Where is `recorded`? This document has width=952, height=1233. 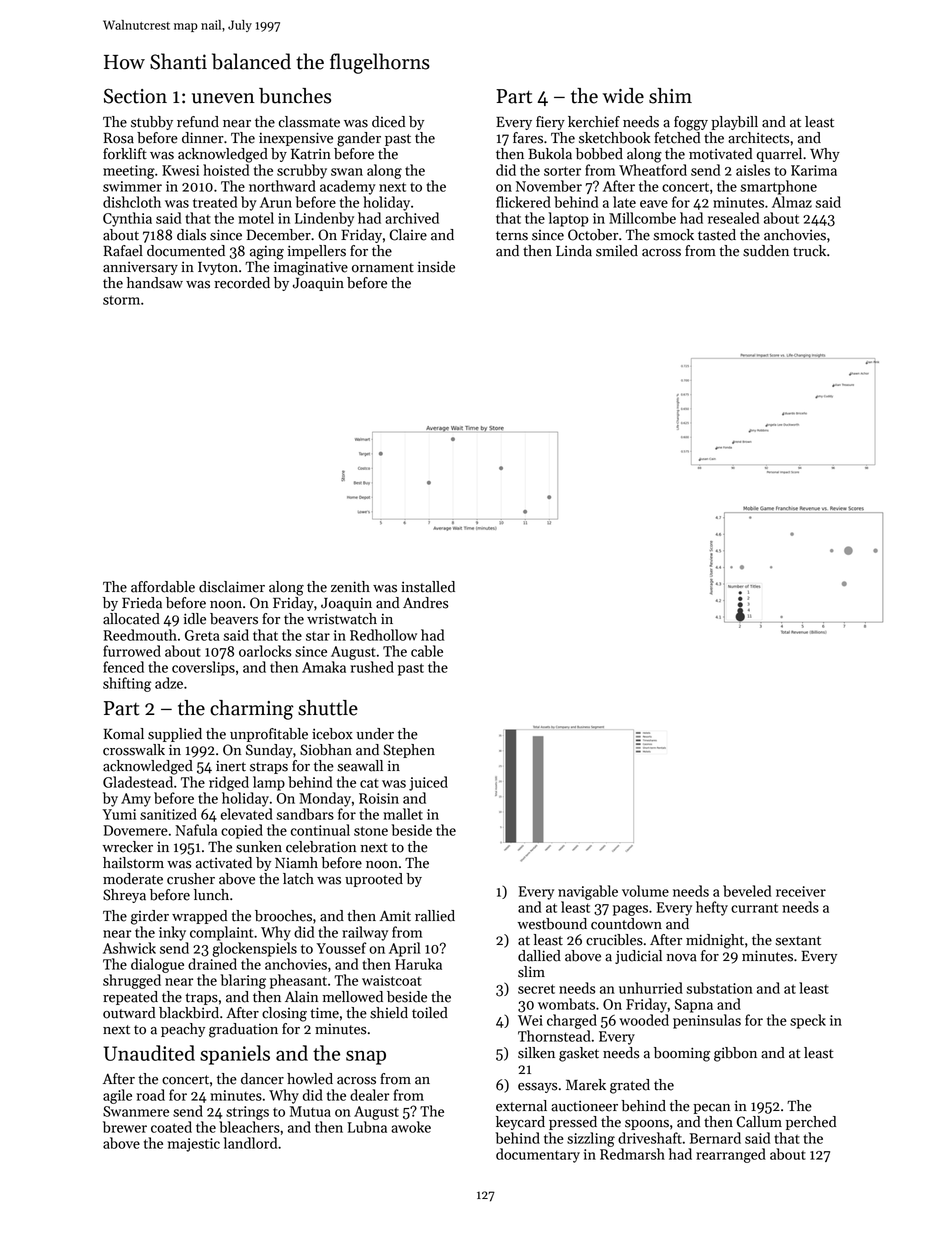
recorded is located at coordinates (242, 283).
